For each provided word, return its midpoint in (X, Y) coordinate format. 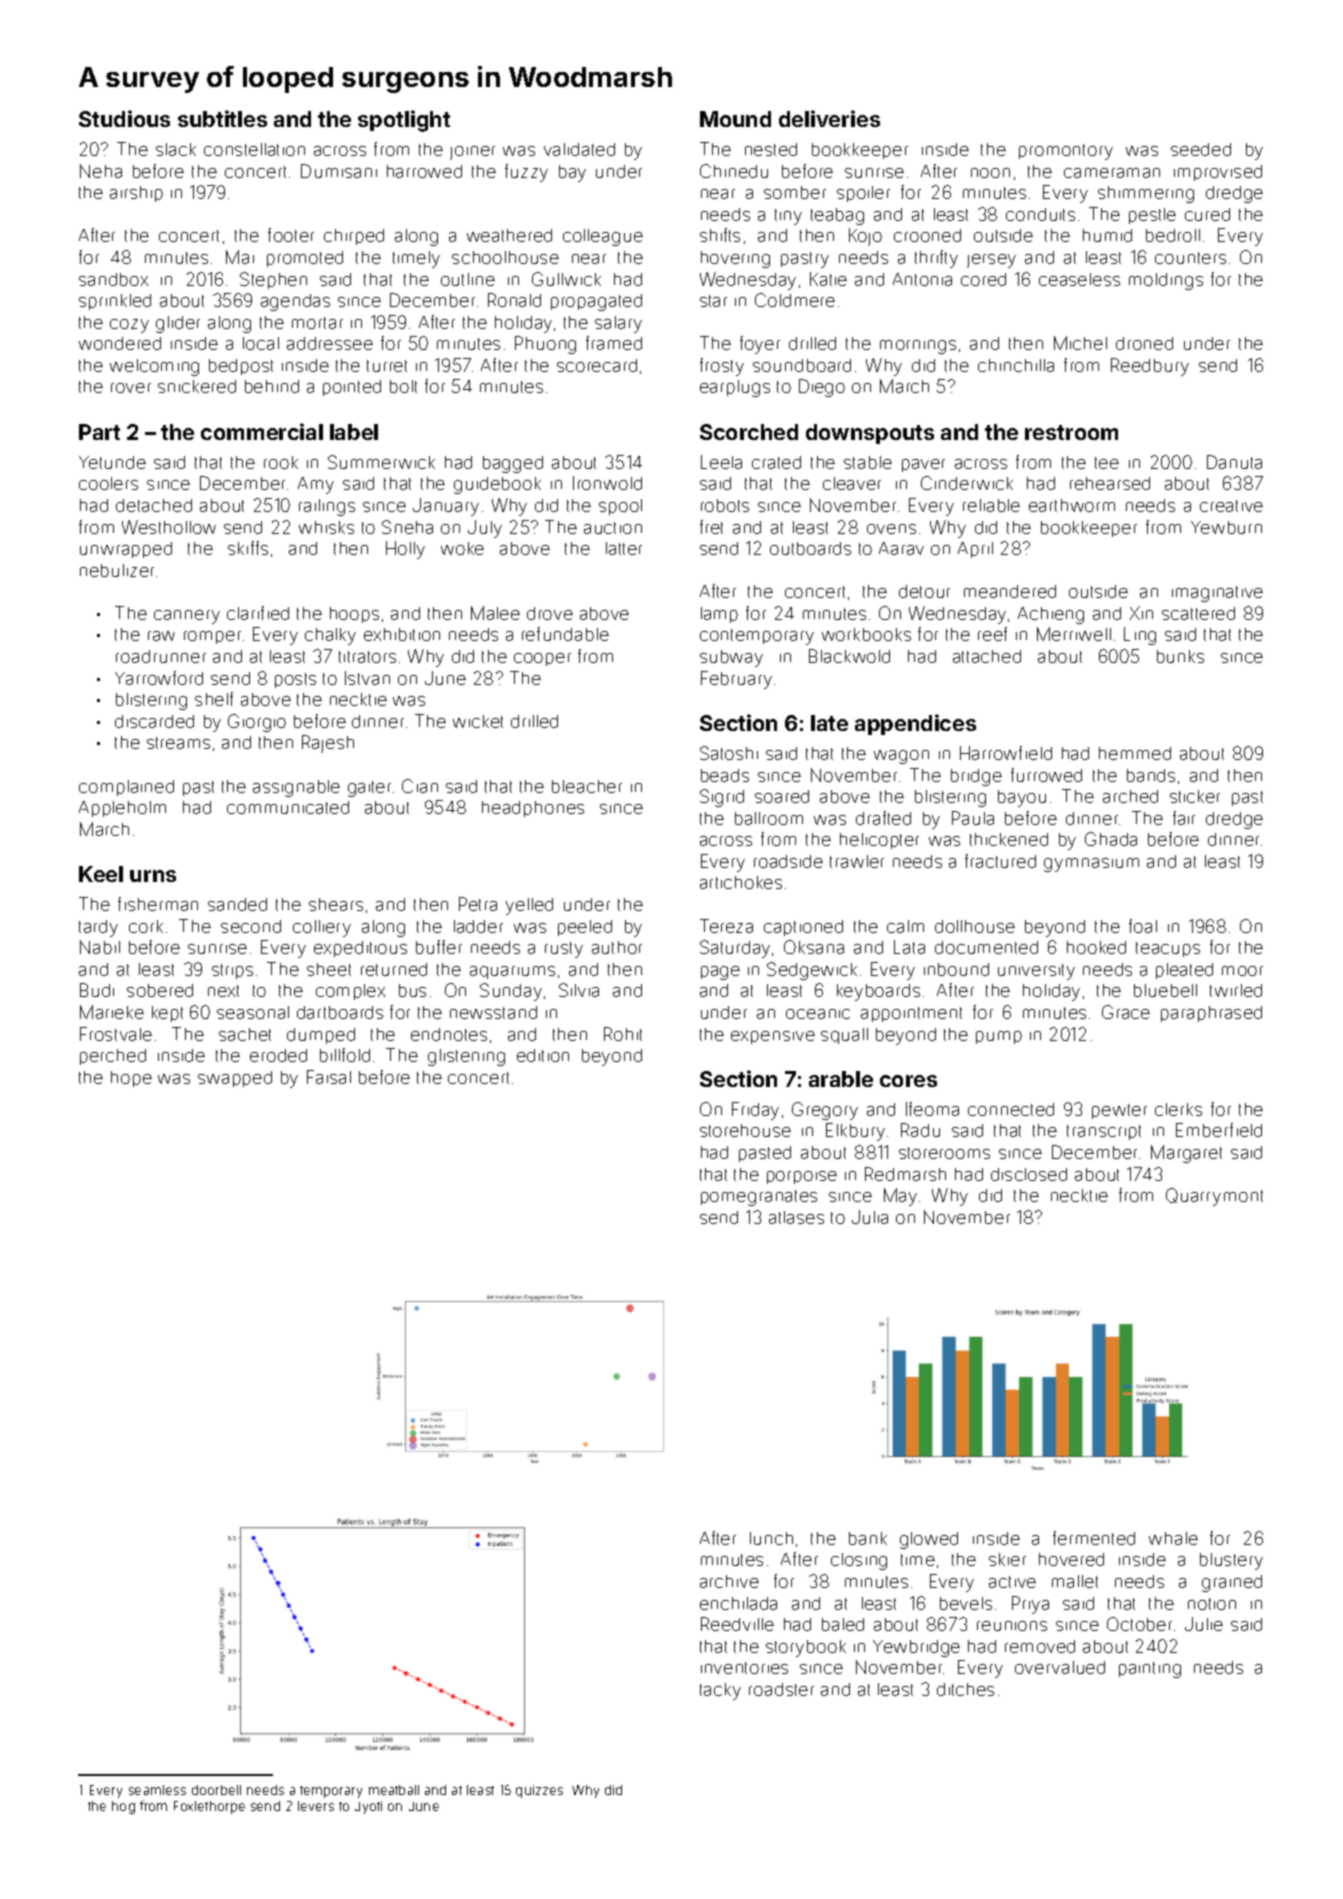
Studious (124, 118)
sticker (1195, 796)
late (829, 723)
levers (316, 1806)
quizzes (539, 1791)
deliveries (829, 118)
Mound (735, 119)
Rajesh (328, 744)
